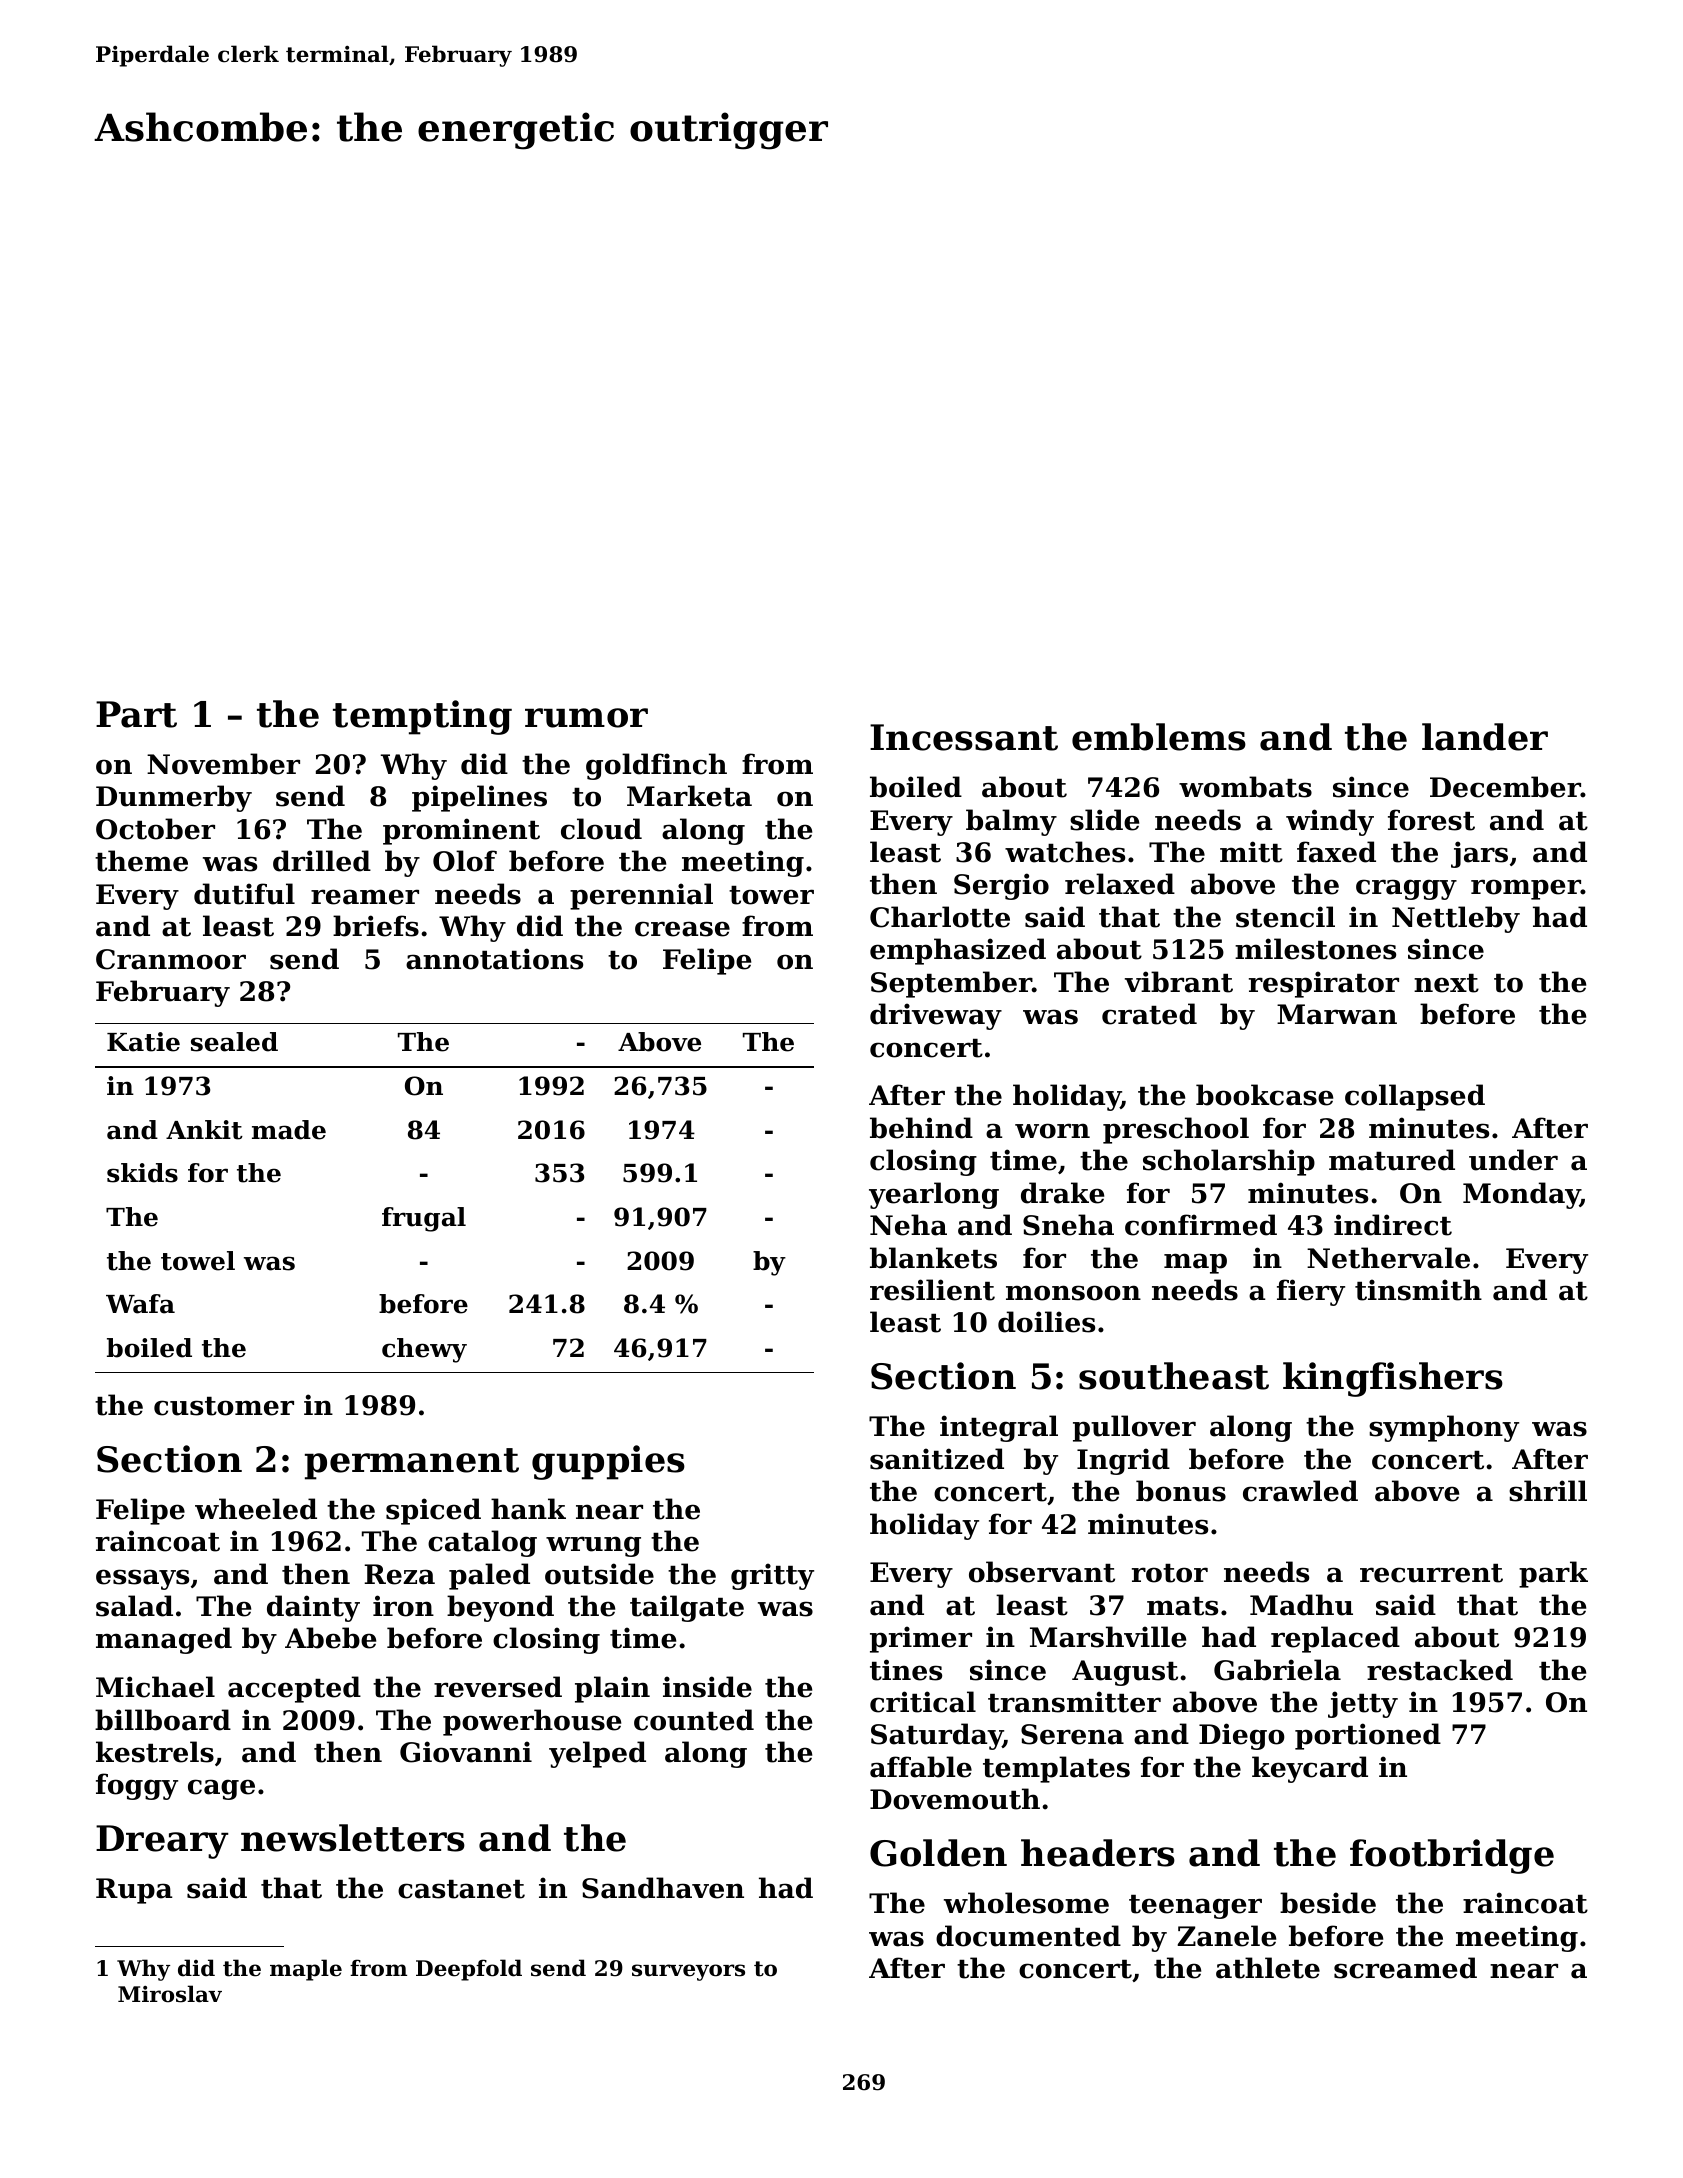 The width and height of the page is (1683, 2178). I want to click on maple, so click(306, 1970).
